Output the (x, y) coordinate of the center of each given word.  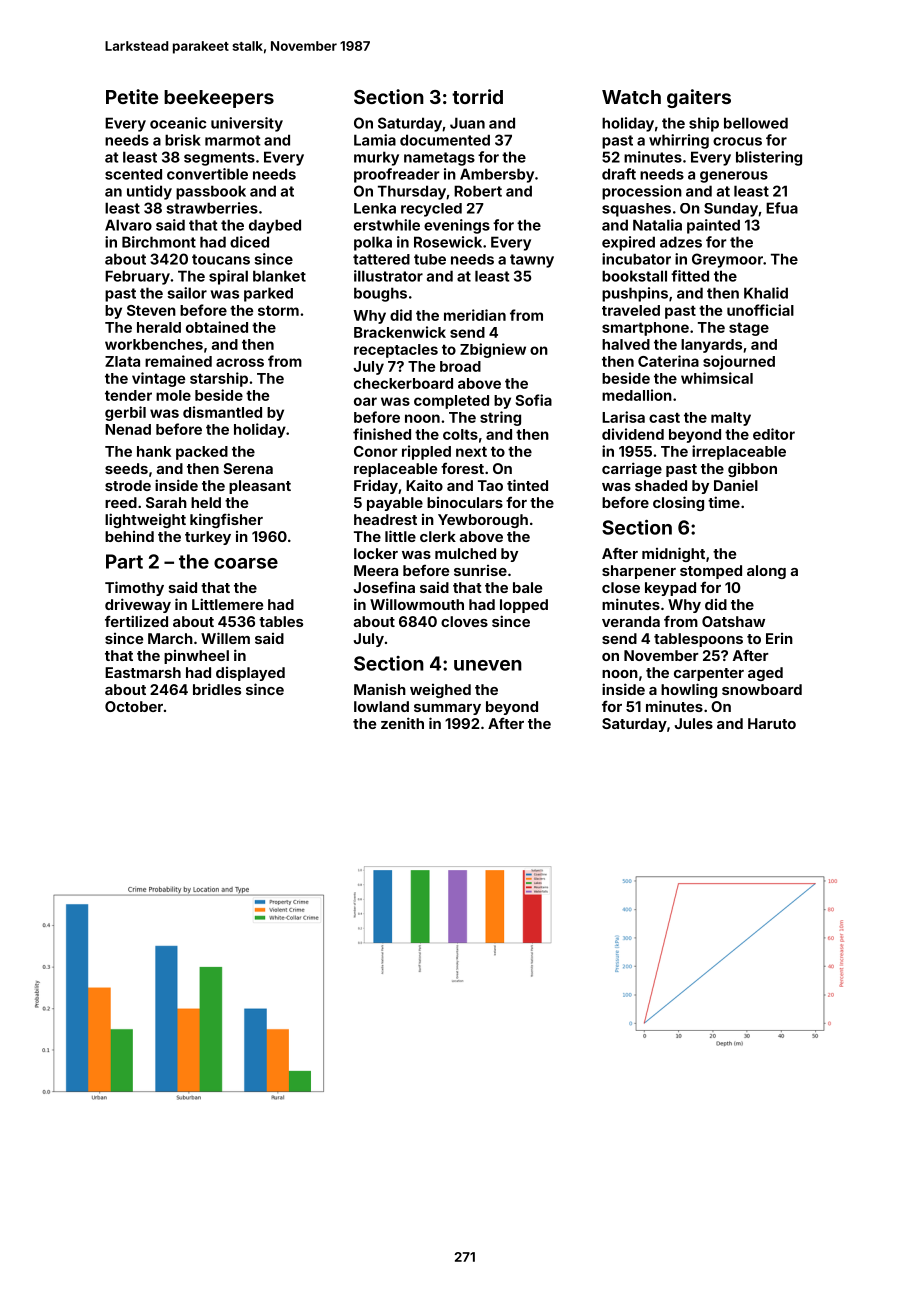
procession (642, 192)
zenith (402, 723)
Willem (225, 638)
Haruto (772, 723)
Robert (478, 191)
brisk (183, 140)
